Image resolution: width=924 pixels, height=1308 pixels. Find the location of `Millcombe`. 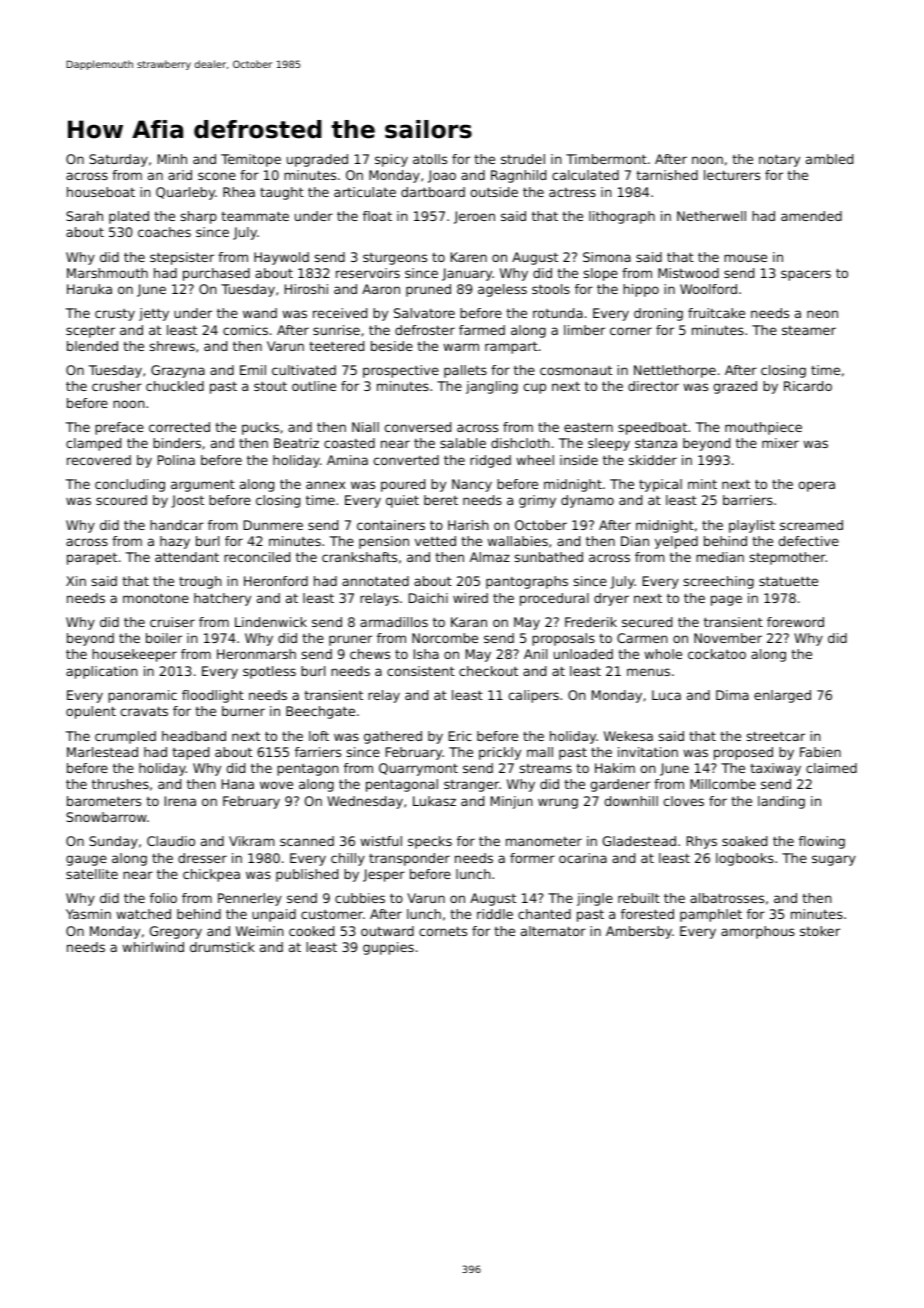

Millcombe is located at coordinates (723, 784).
